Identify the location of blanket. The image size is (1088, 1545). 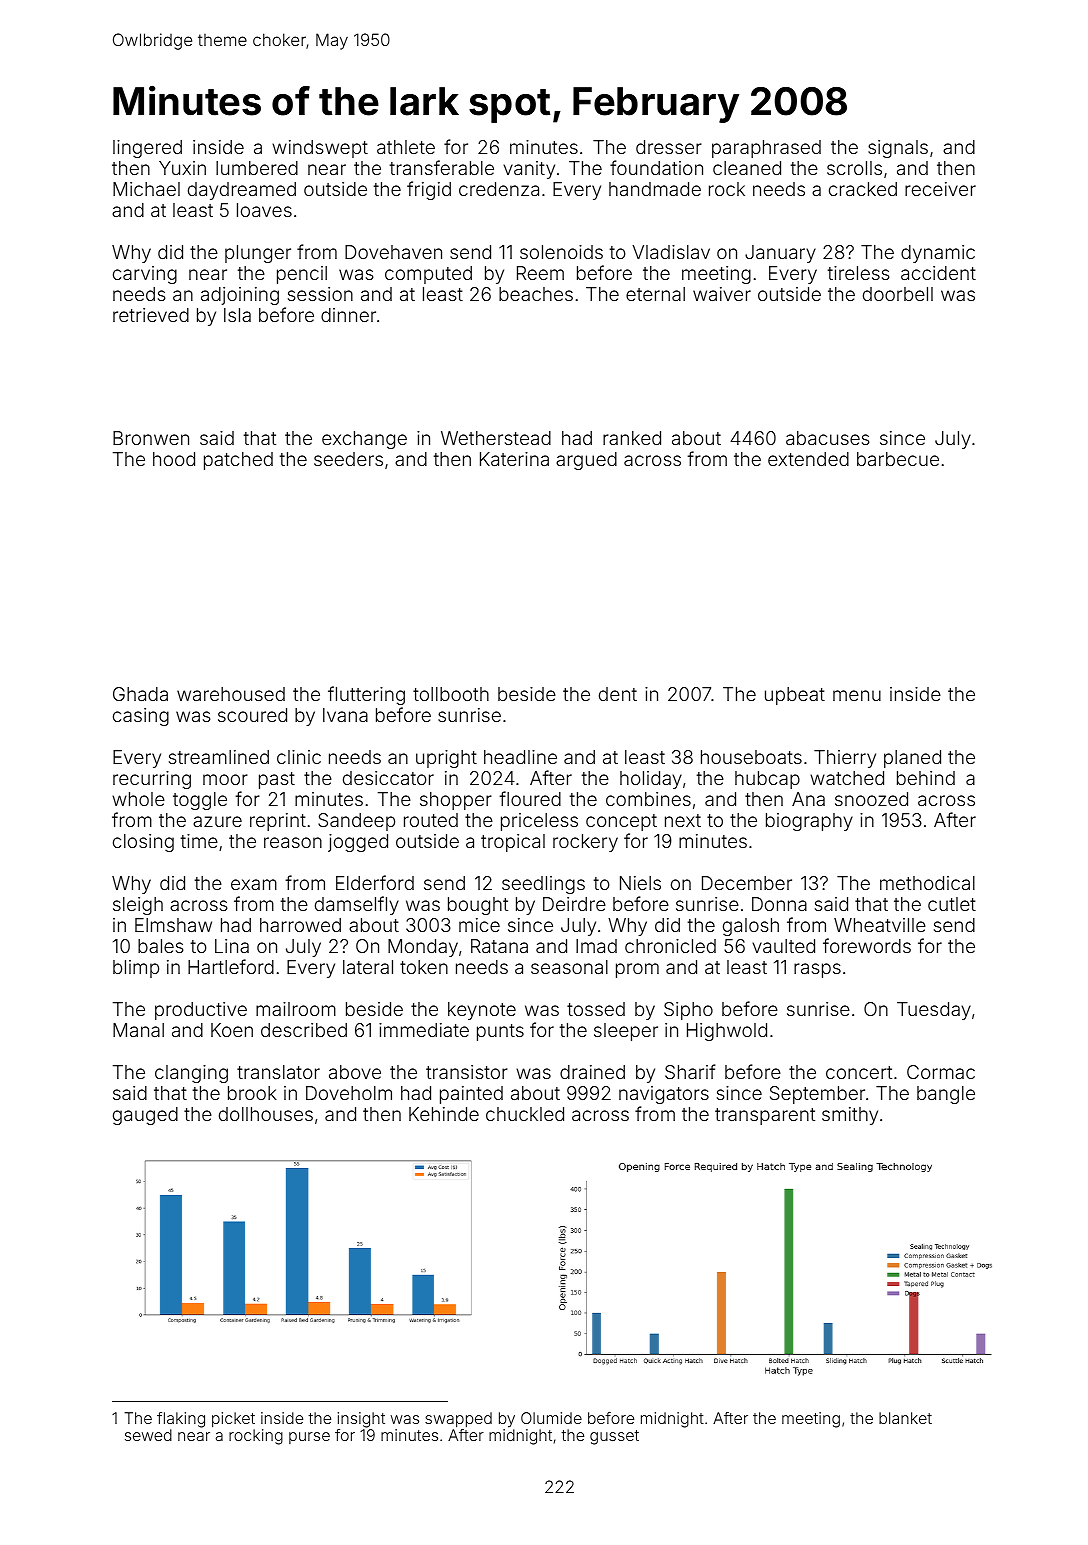
(905, 1418).
